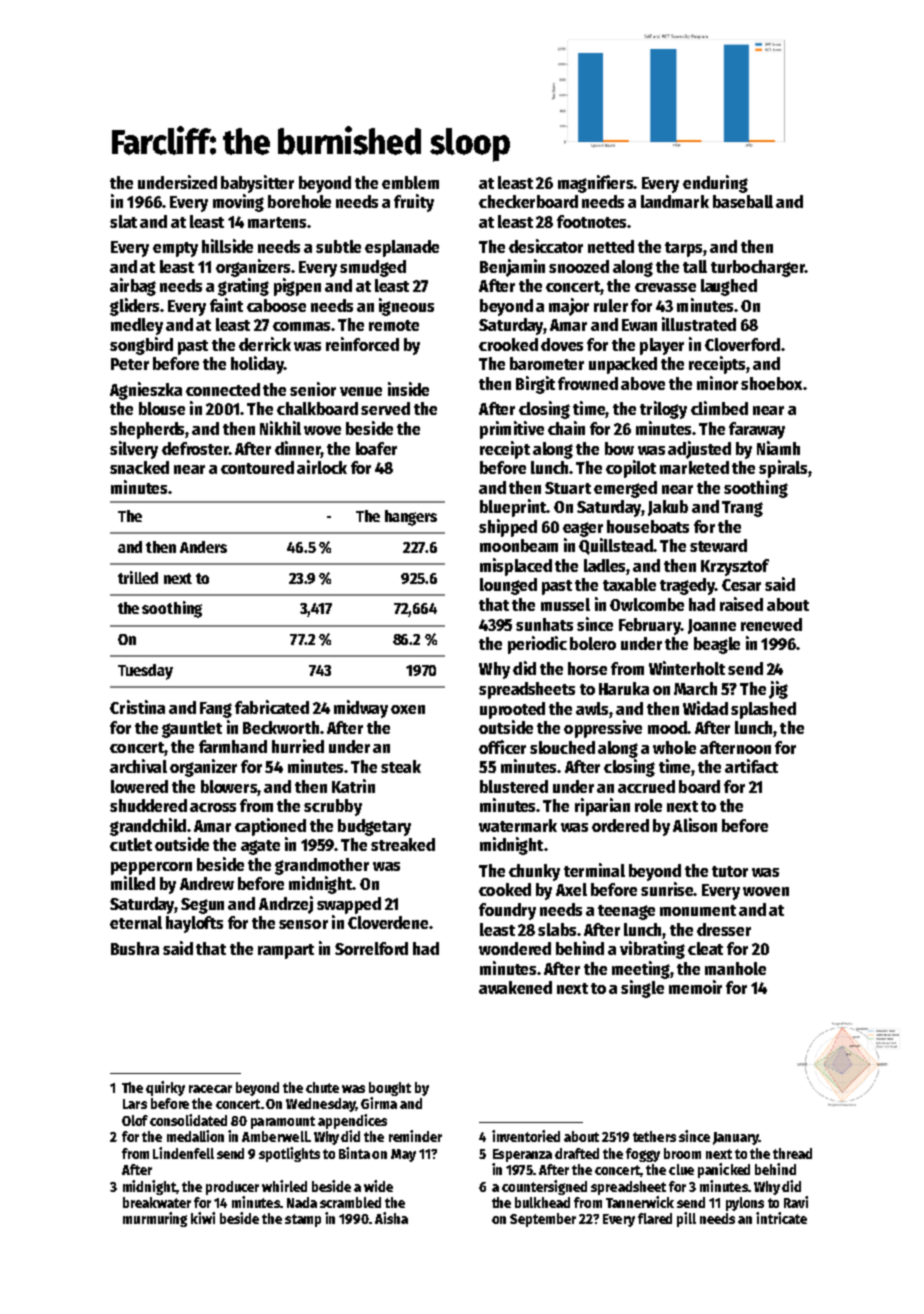 The image size is (924, 1314). What do you see at coordinates (210, 1089) in the screenshot?
I see `racecar` at bounding box center [210, 1089].
